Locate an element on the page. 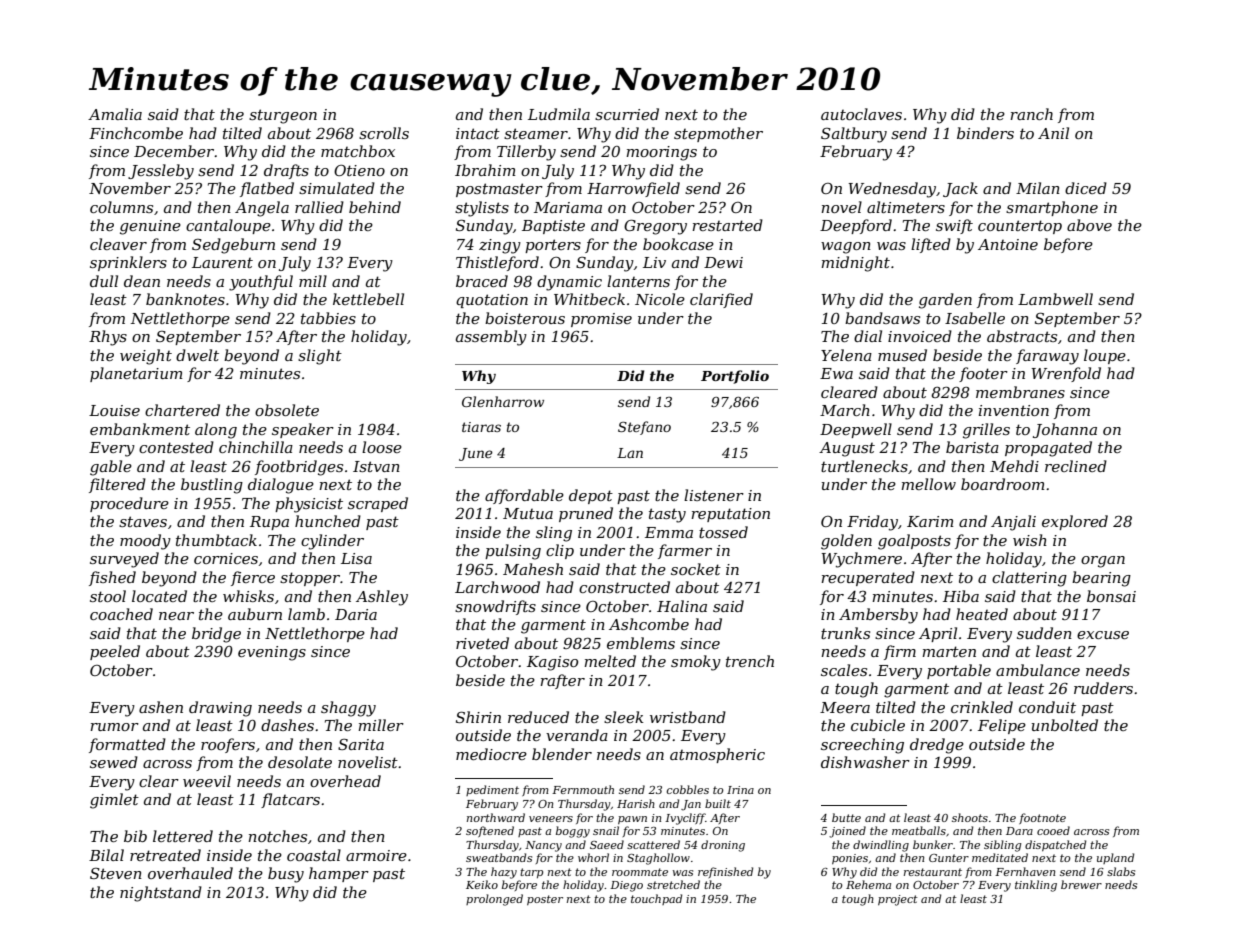  ranch is located at coordinates (1031, 114).
